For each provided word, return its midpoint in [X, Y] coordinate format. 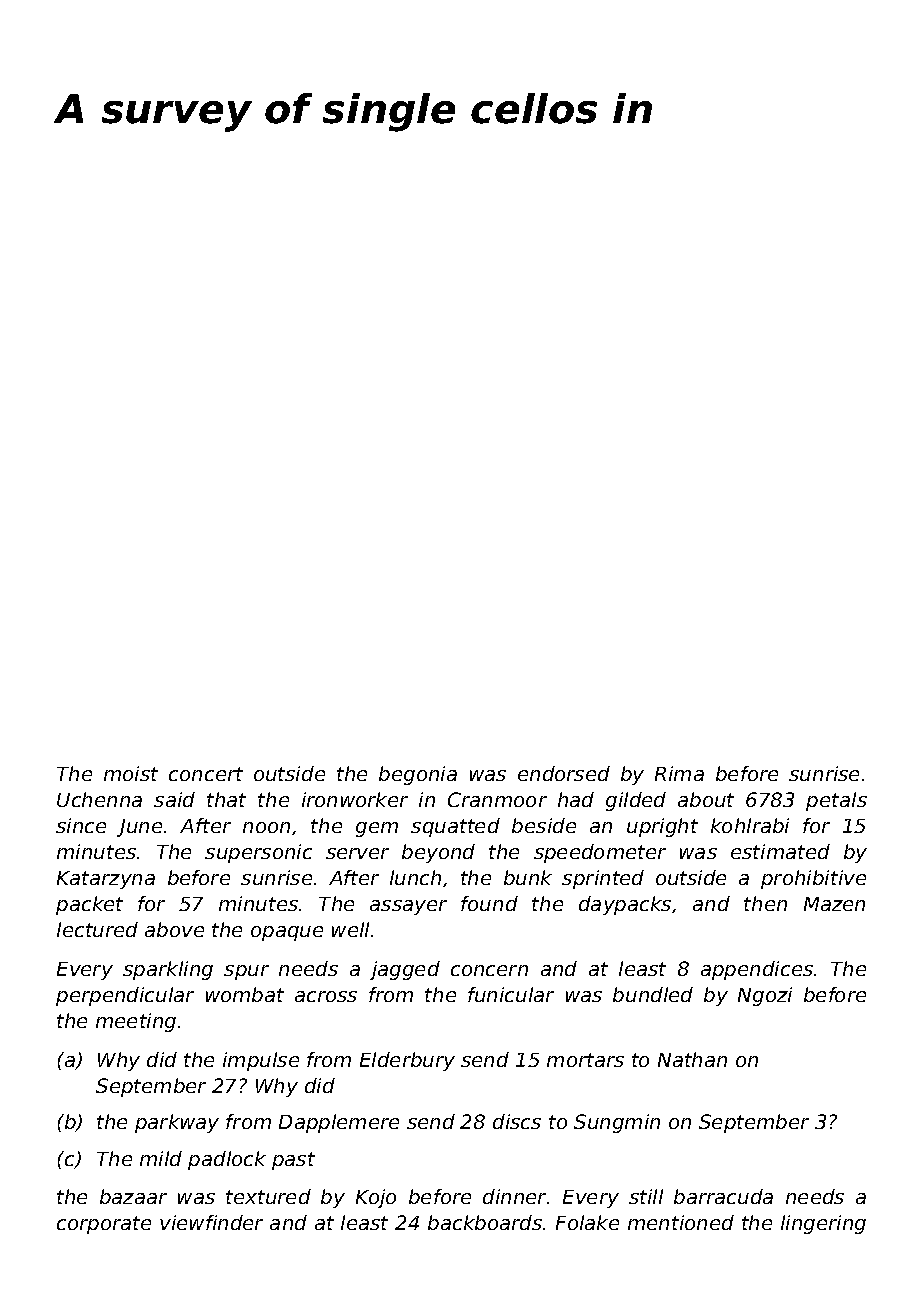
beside [544, 825]
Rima [679, 773]
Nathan [692, 1059]
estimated [780, 851]
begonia [418, 775]
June [139, 828]
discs [517, 1121]
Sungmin [617, 1123]
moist [131, 773]
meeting [136, 1022]
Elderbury [407, 1061]
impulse [261, 1061]
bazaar [133, 1196]
